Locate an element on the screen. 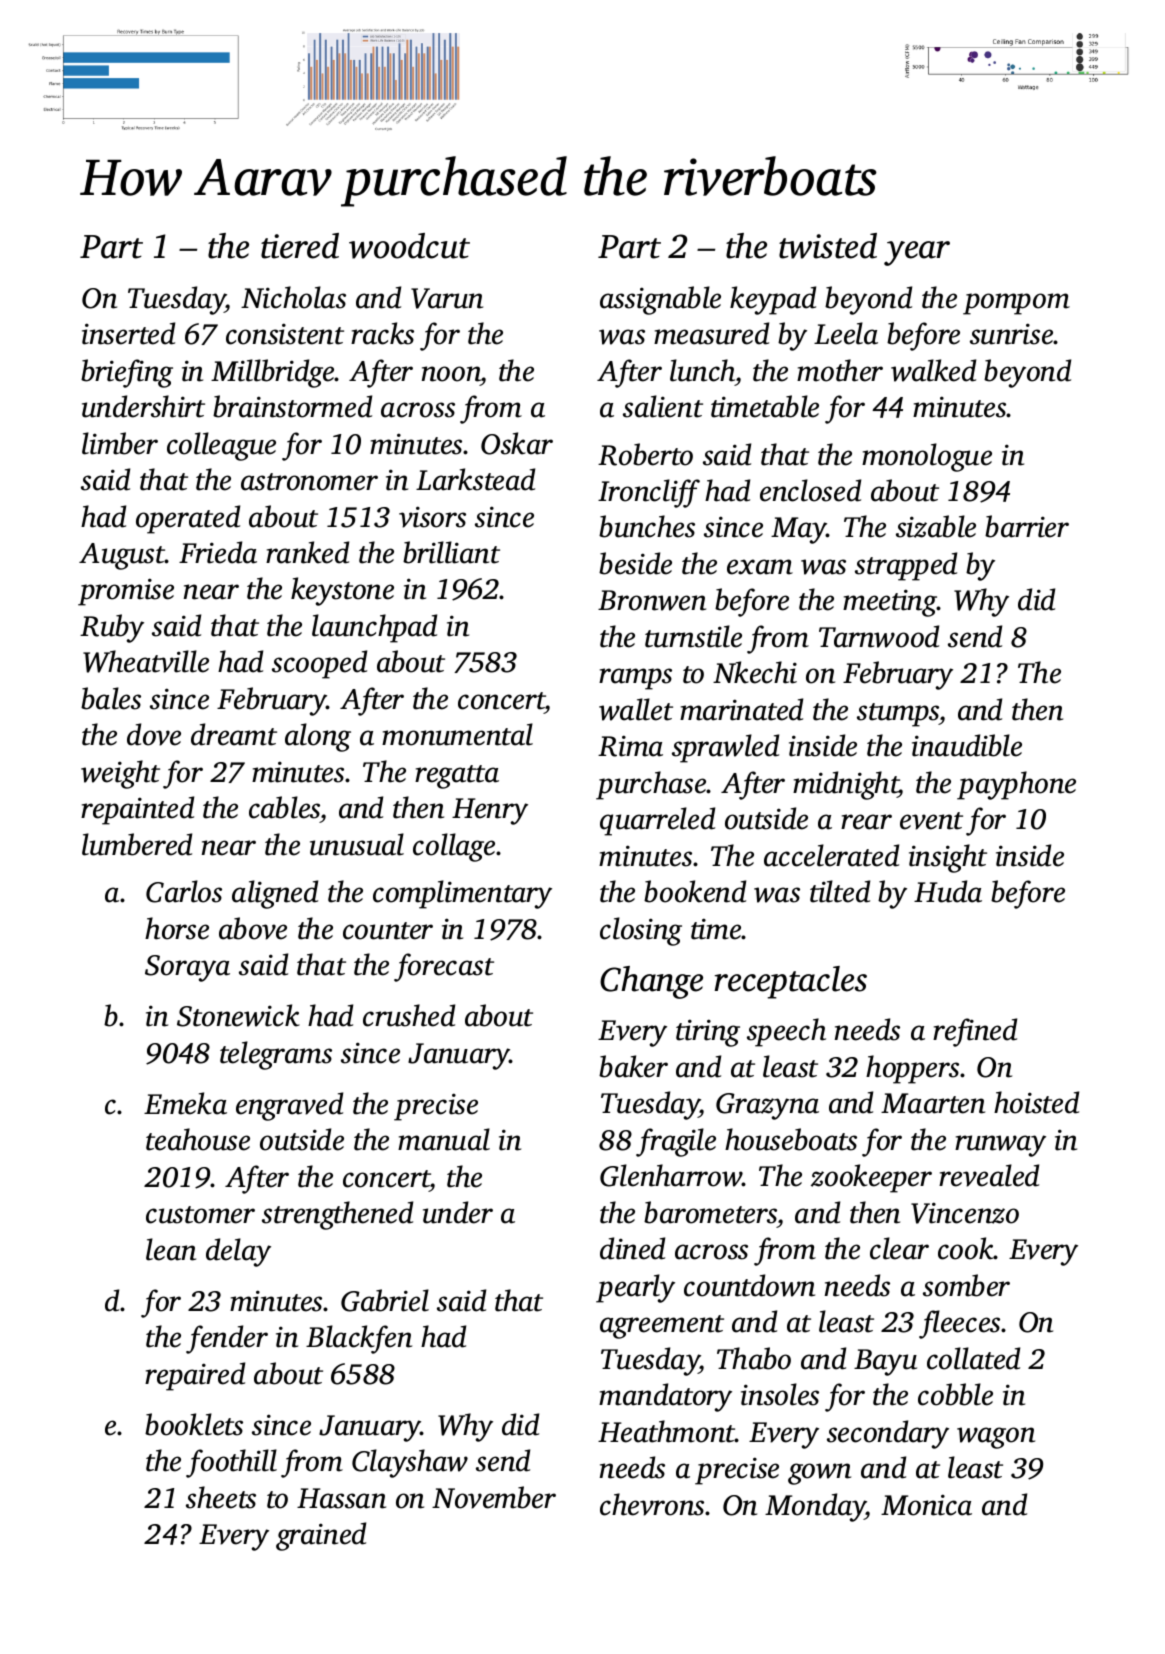 The width and height of the screenshot is (1165, 1654). tilted is located at coordinates (840, 891).
